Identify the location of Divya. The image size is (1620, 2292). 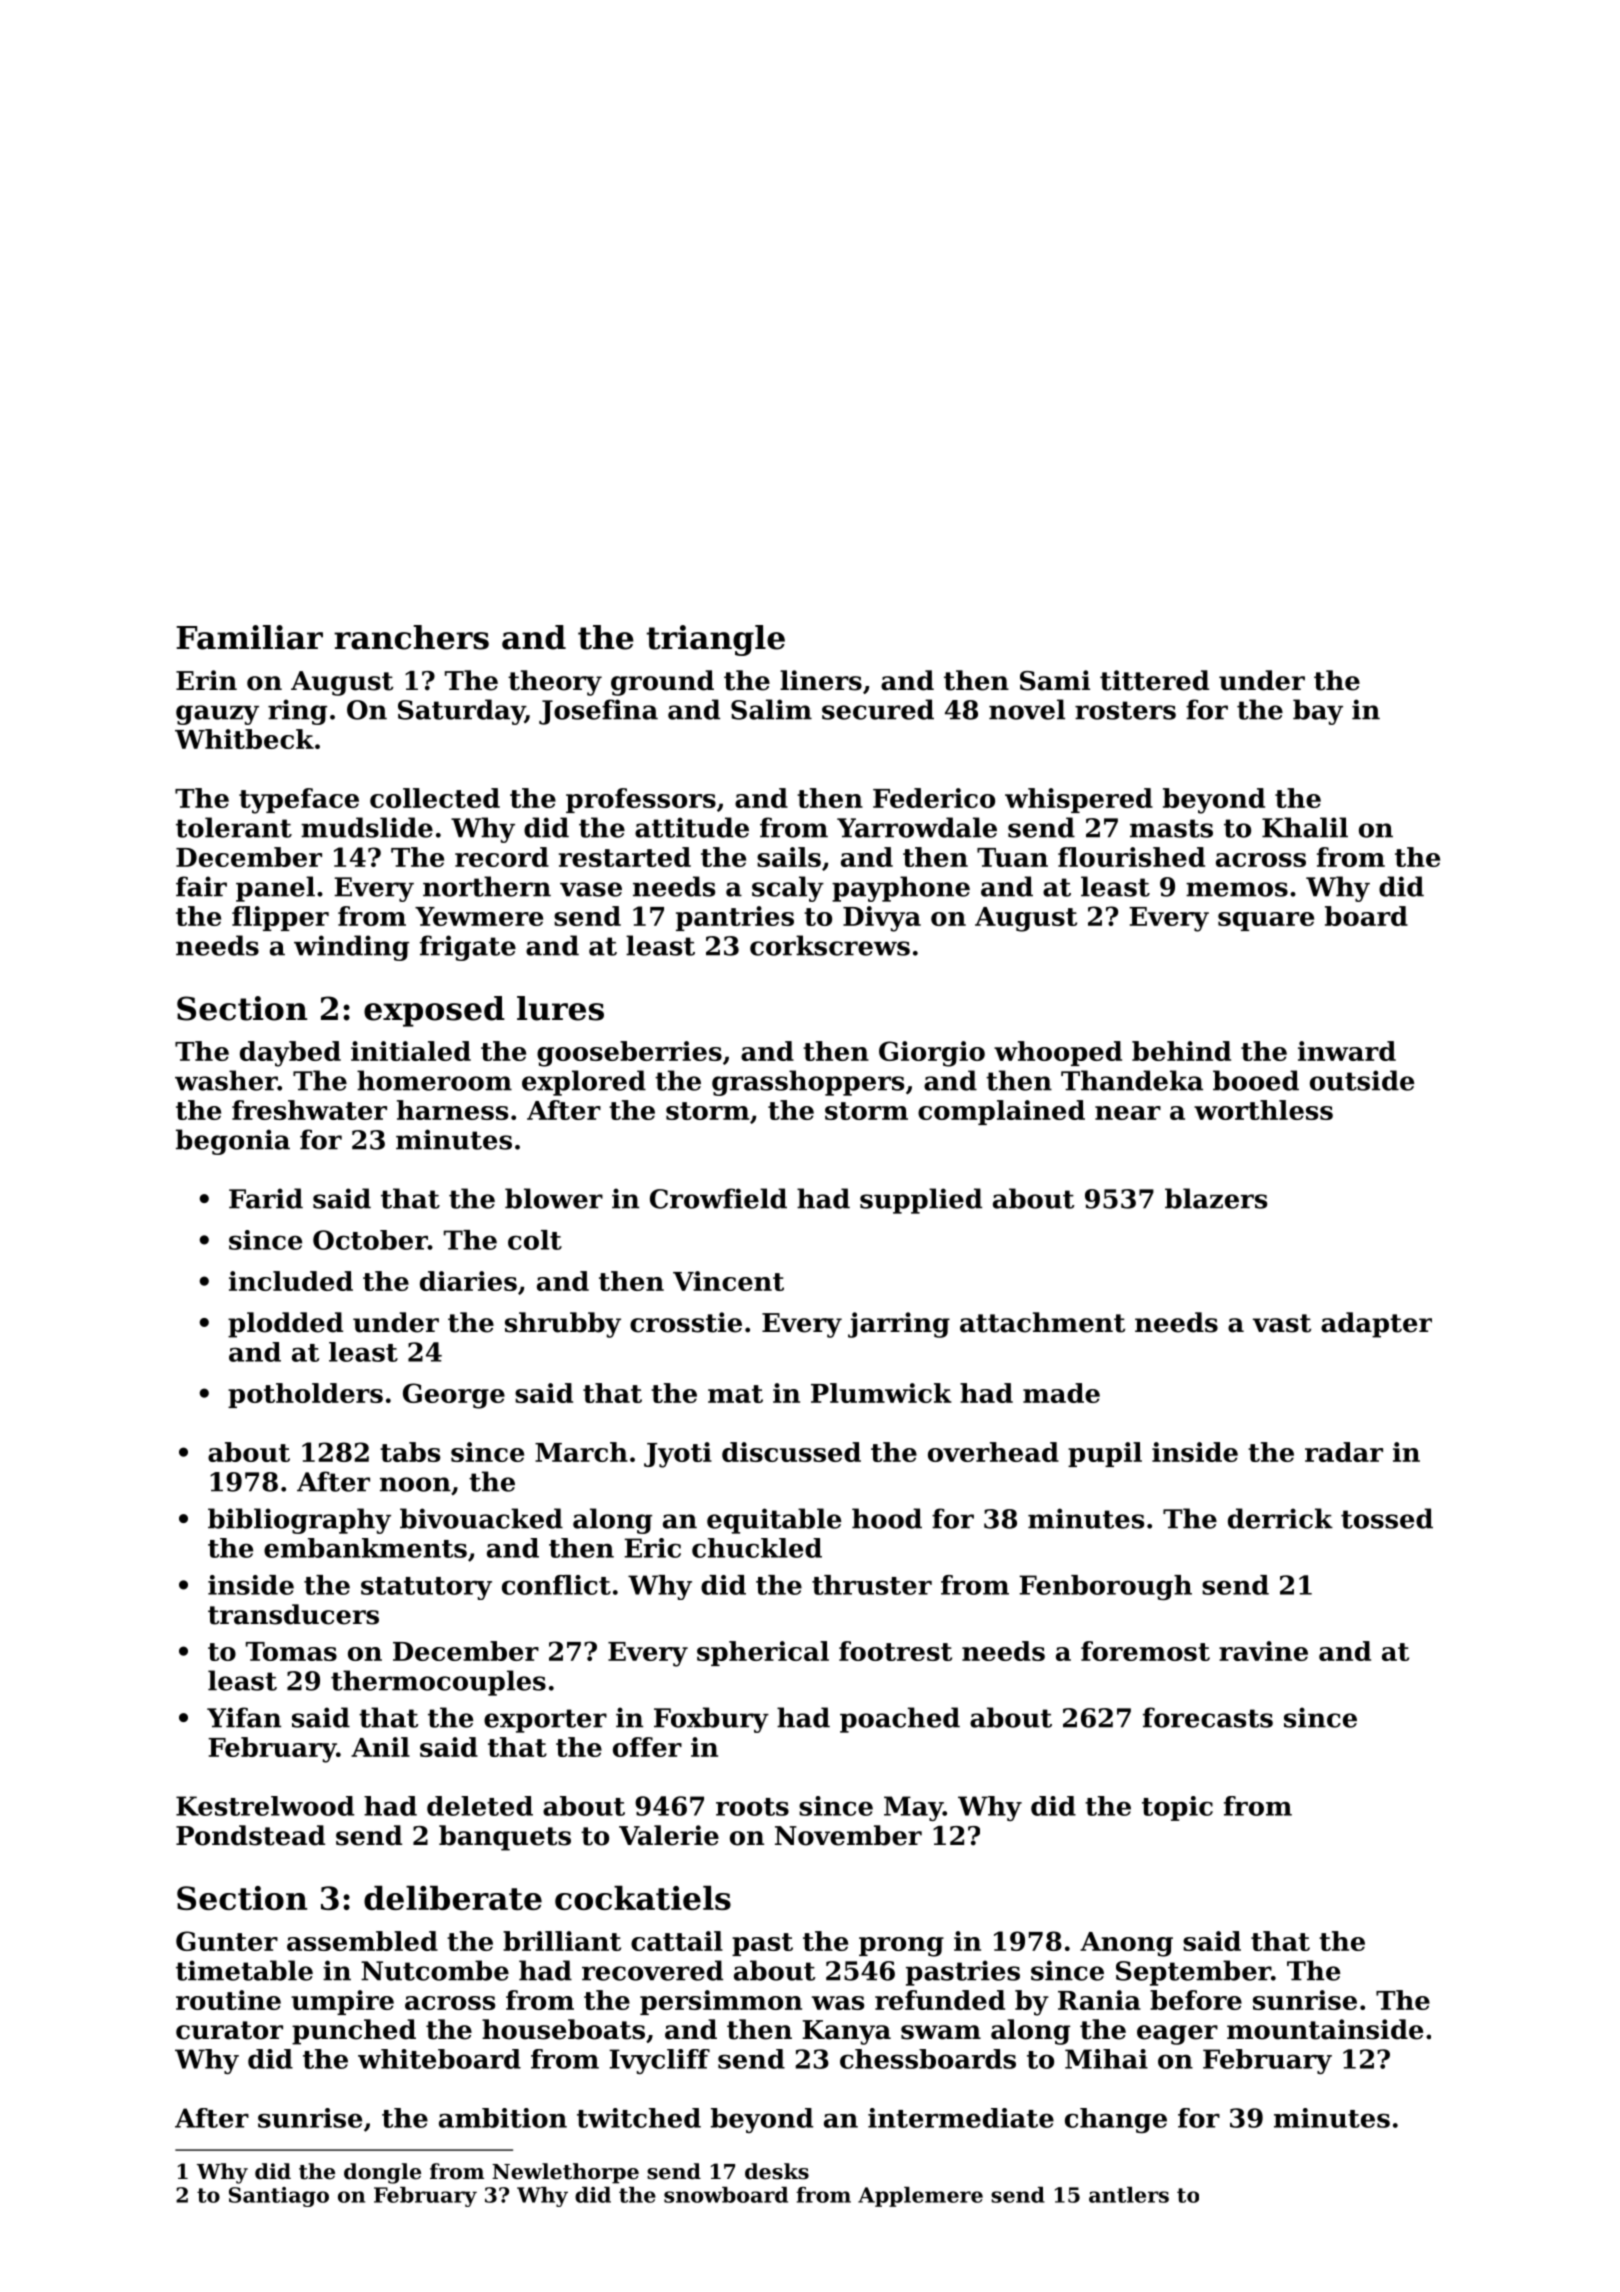
(882, 919).
